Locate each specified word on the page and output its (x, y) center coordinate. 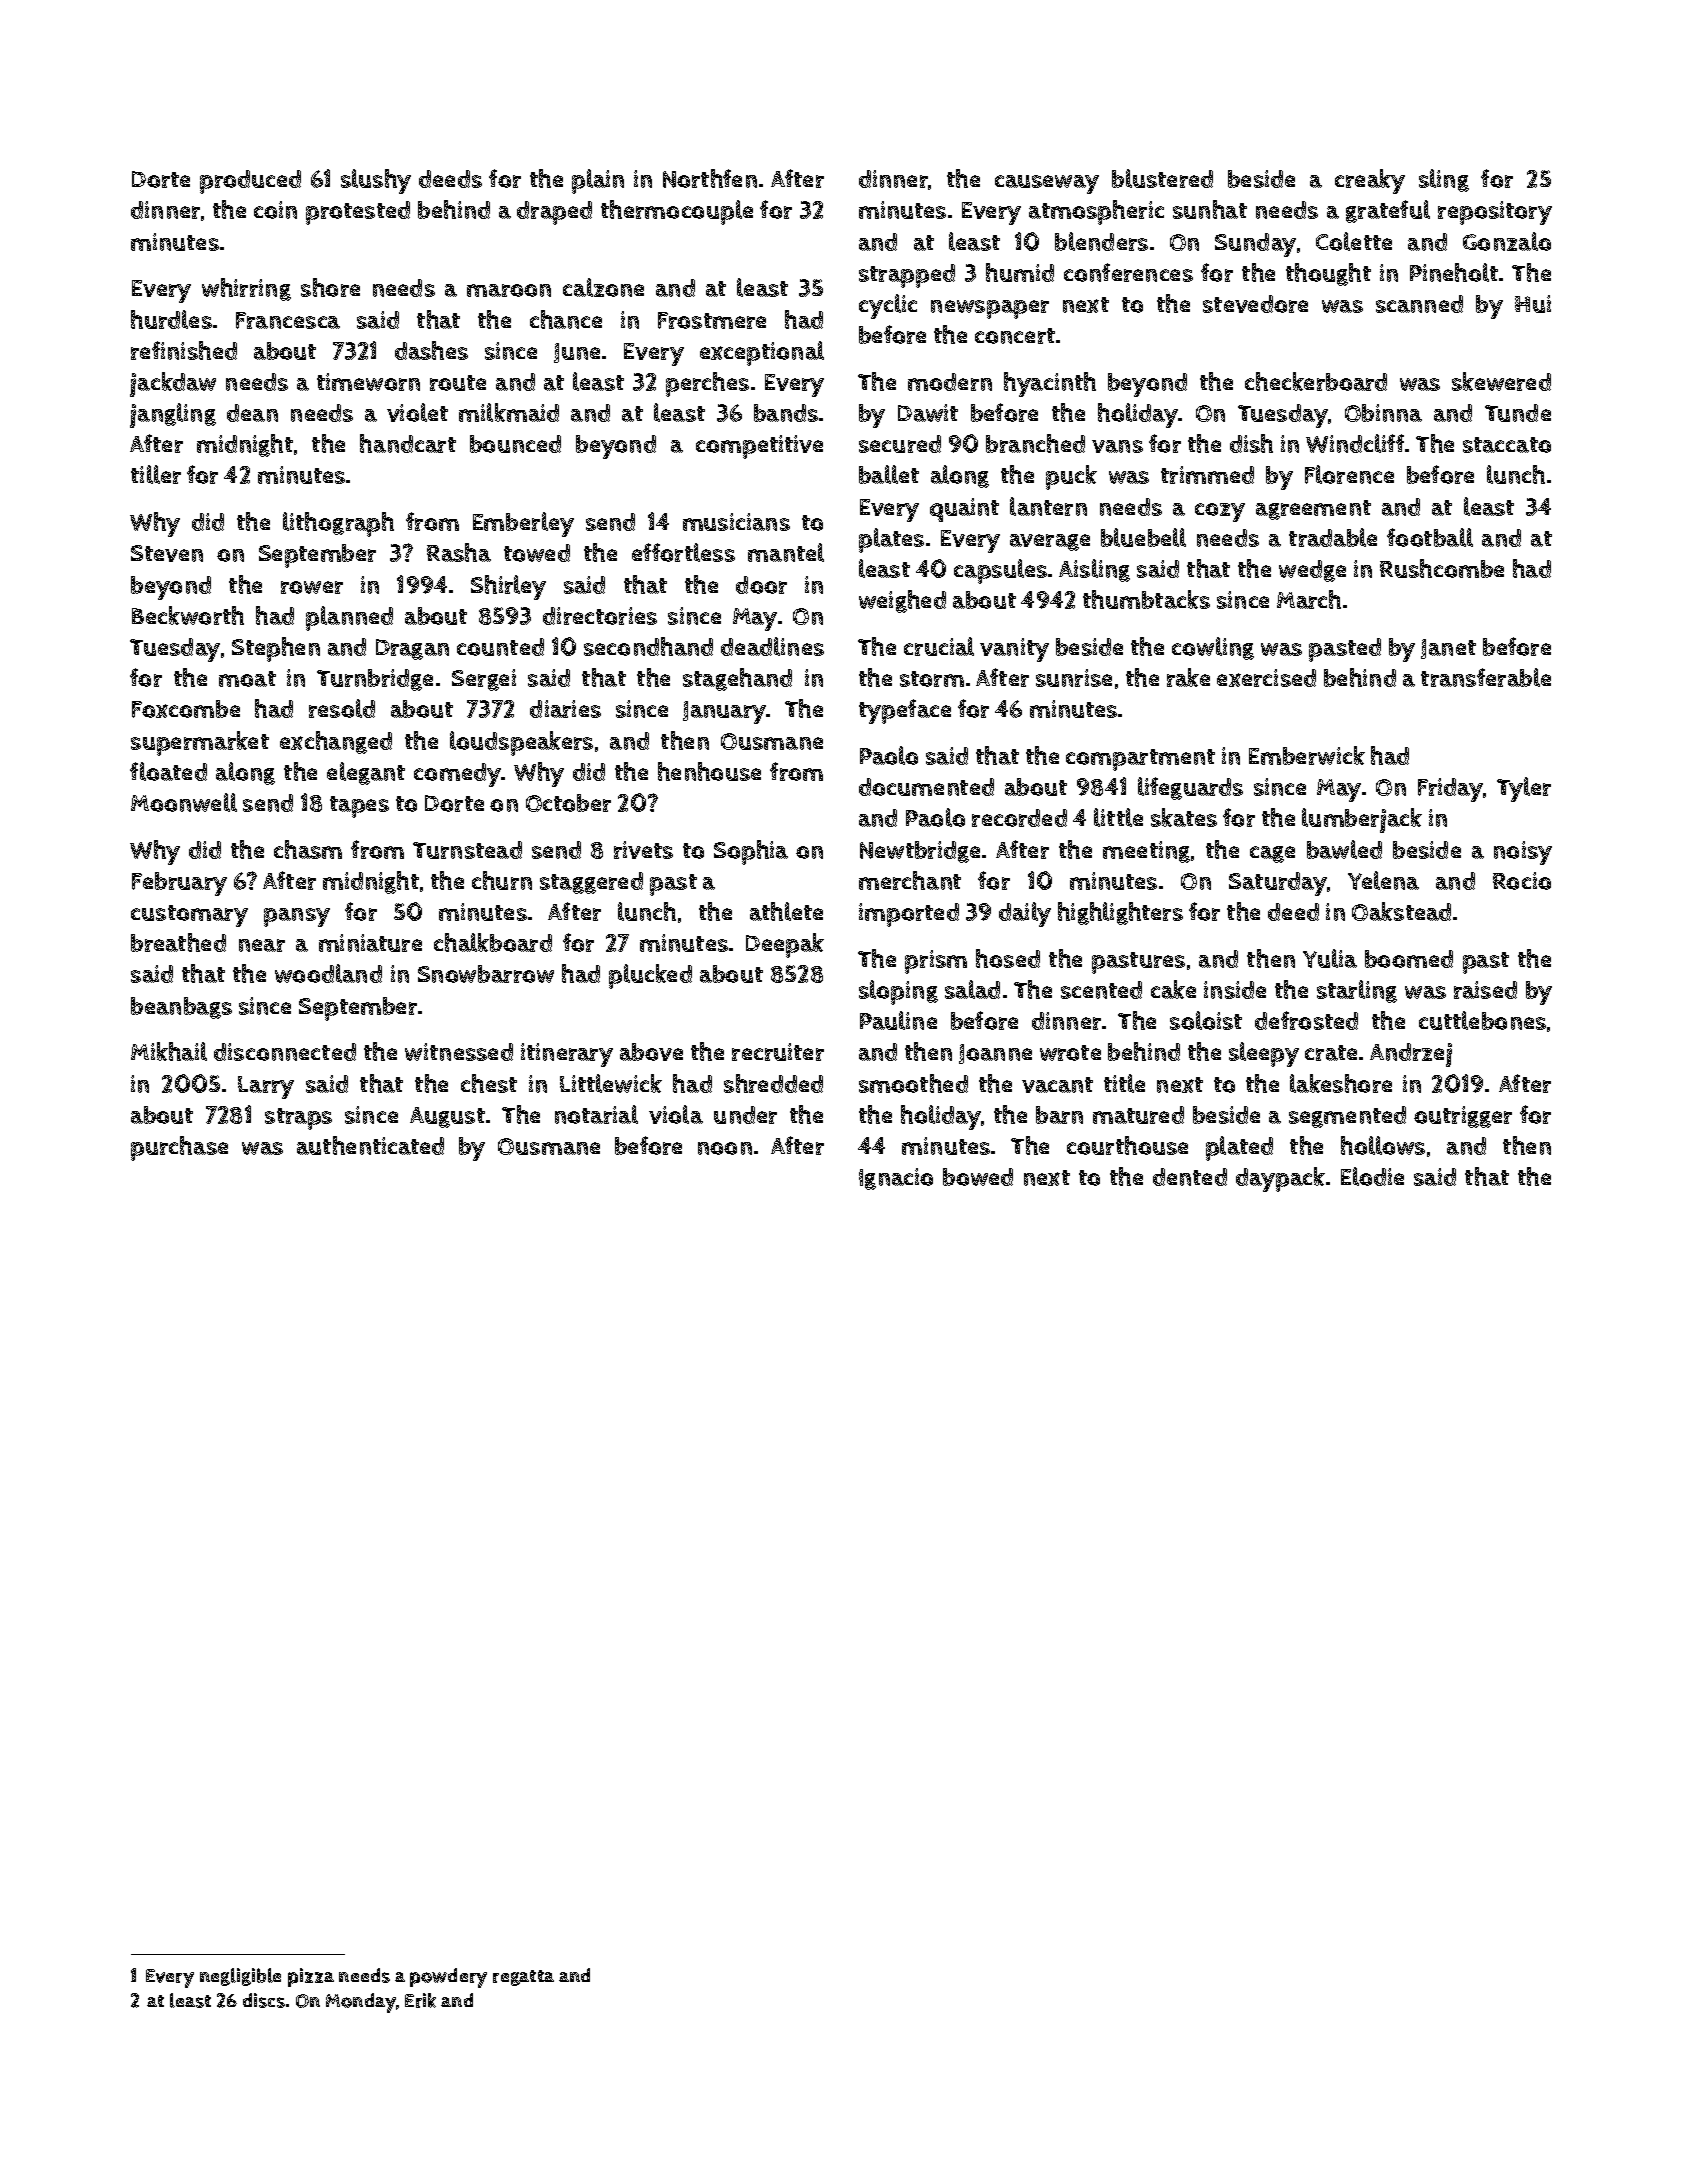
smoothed (913, 1083)
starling (1357, 991)
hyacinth (1050, 384)
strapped (907, 276)
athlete (786, 911)
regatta (523, 1978)
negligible (240, 1977)
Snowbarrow (486, 974)
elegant (366, 773)
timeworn (368, 382)
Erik (420, 2000)
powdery (448, 1978)
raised (1485, 990)
